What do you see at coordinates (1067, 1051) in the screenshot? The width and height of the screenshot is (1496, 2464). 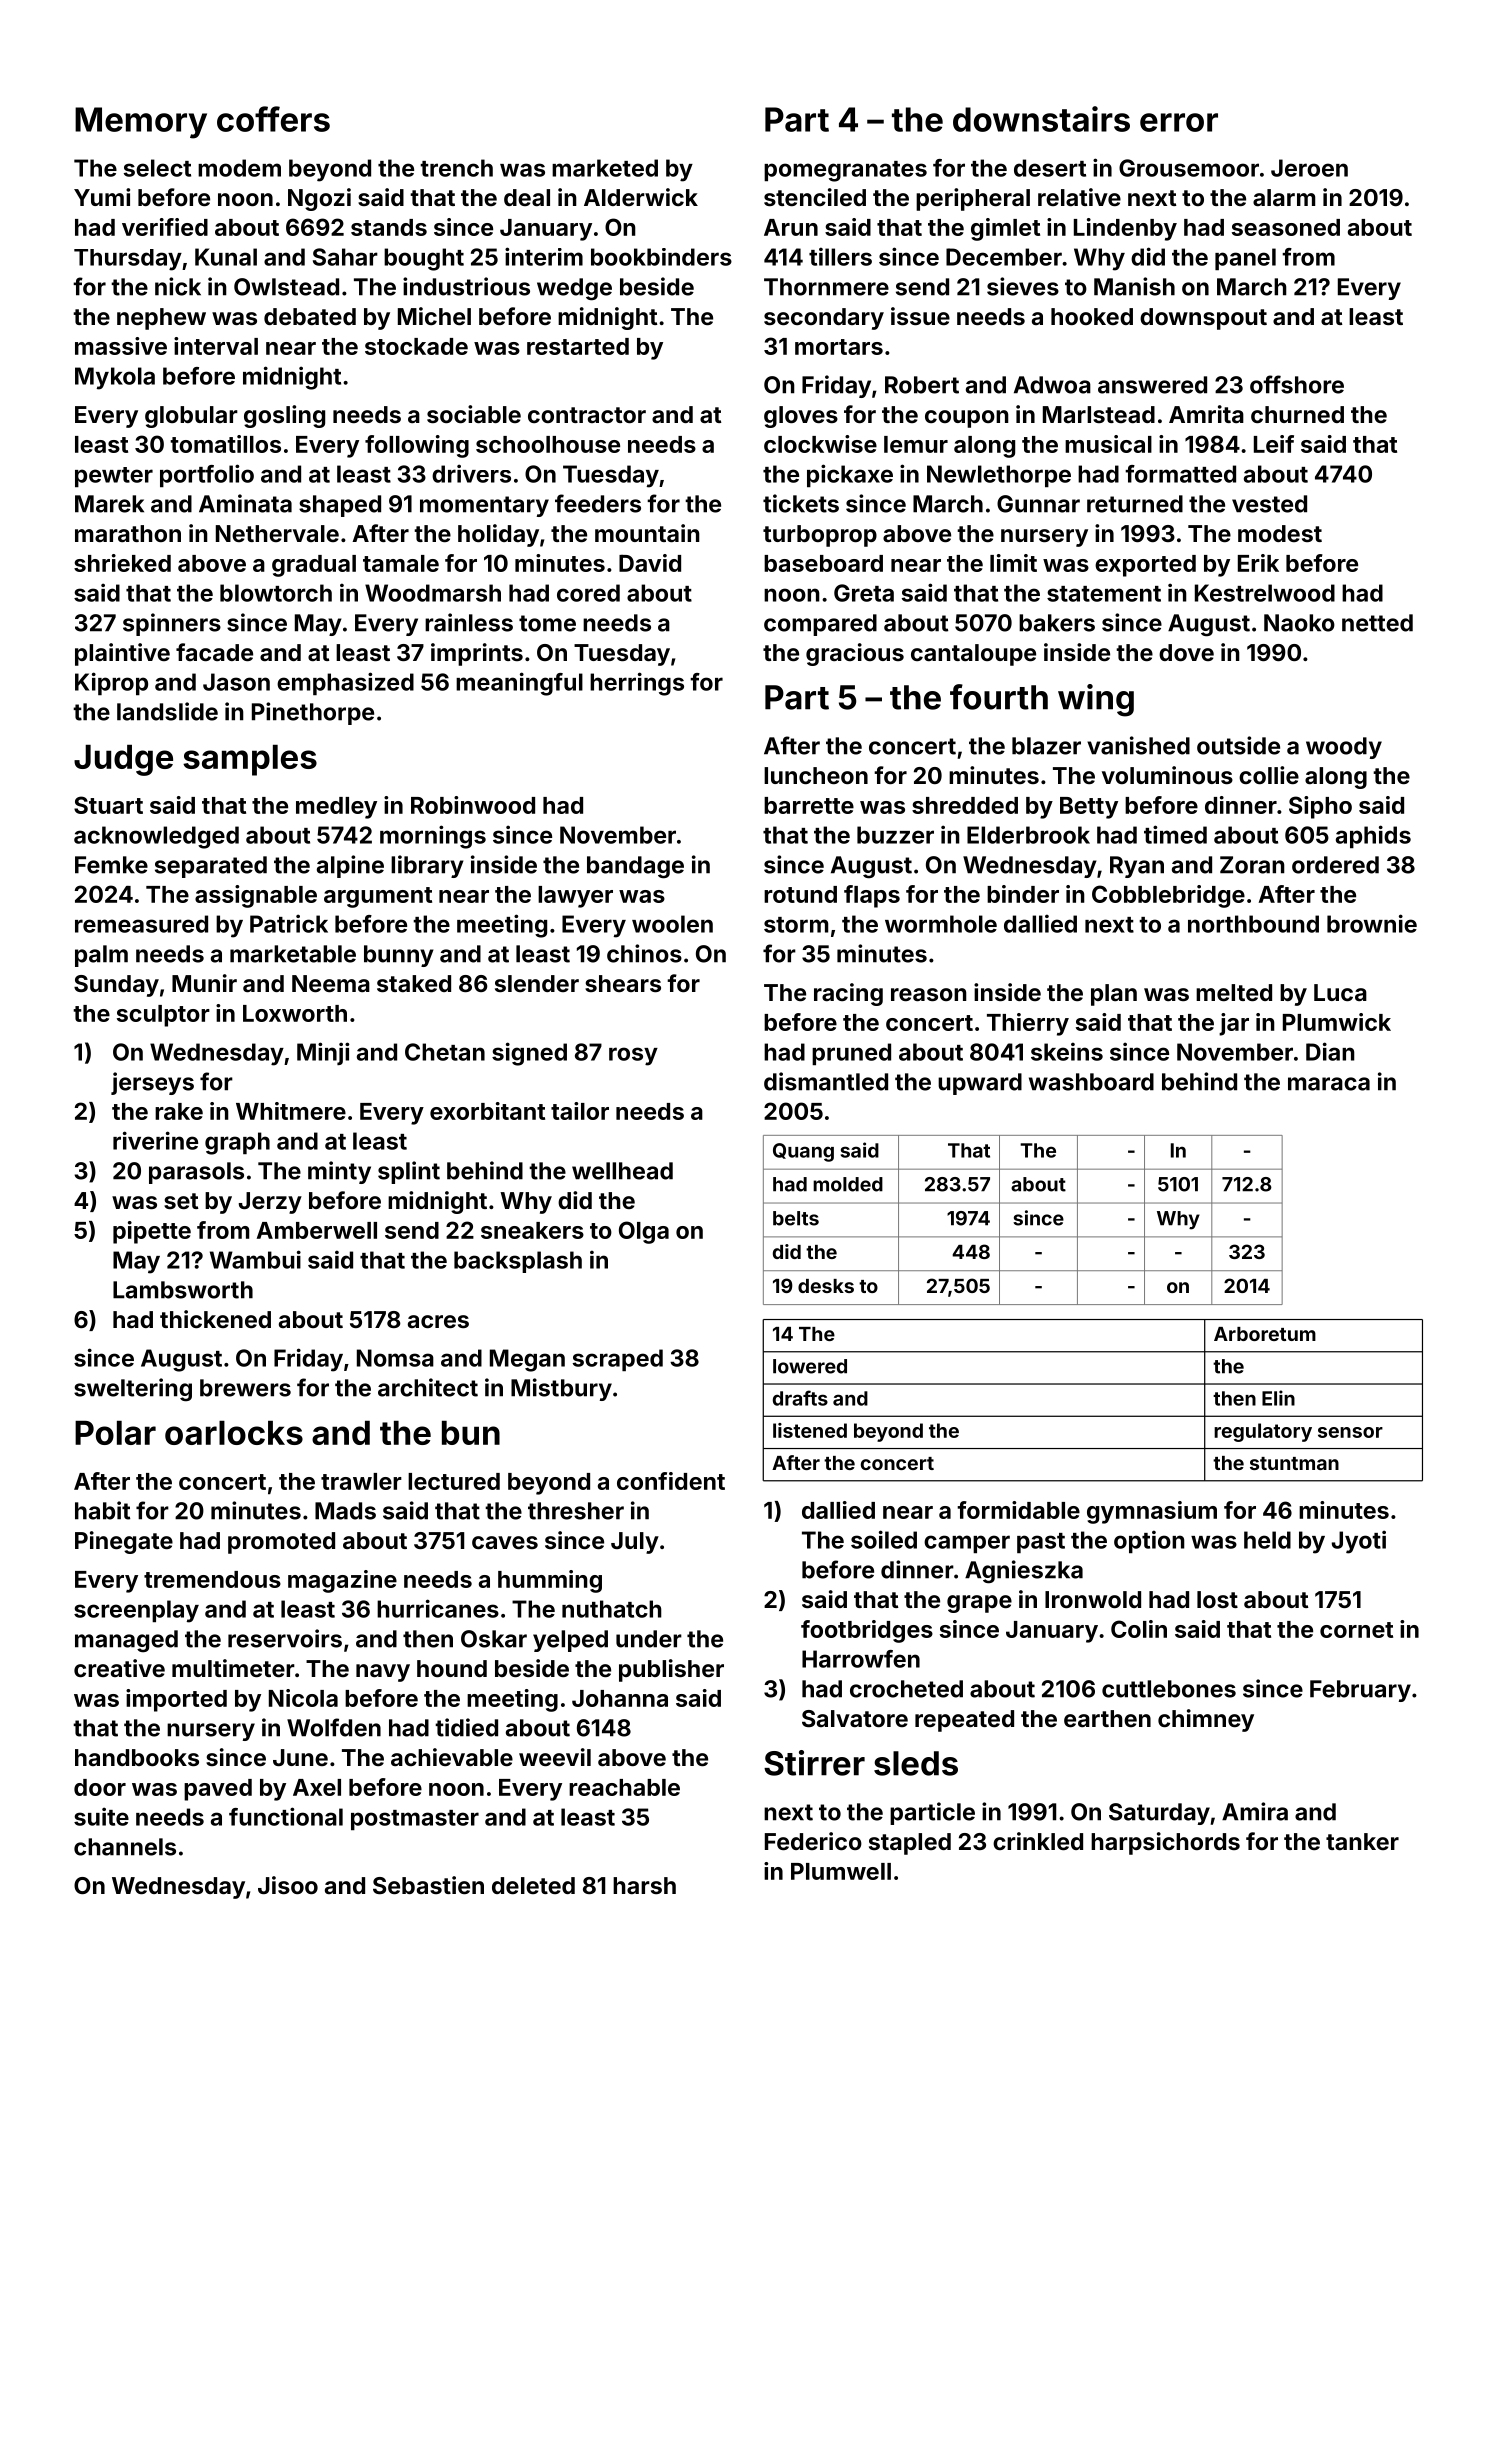 I see `skeins` at bounding box center [1067, 1051].
